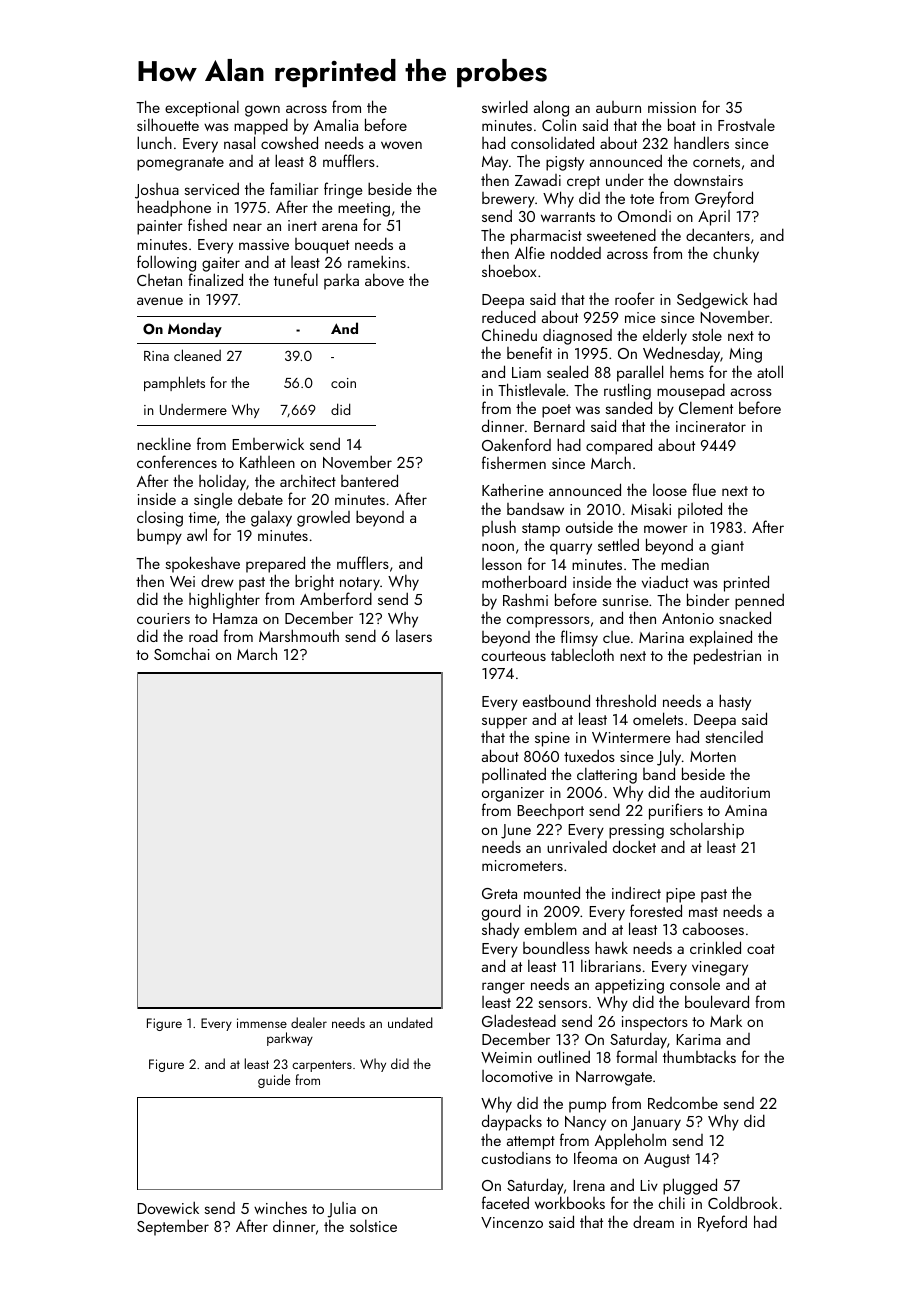  Describe the element at coordinates (262, 1023) in the page. I see `immense` at that location.
